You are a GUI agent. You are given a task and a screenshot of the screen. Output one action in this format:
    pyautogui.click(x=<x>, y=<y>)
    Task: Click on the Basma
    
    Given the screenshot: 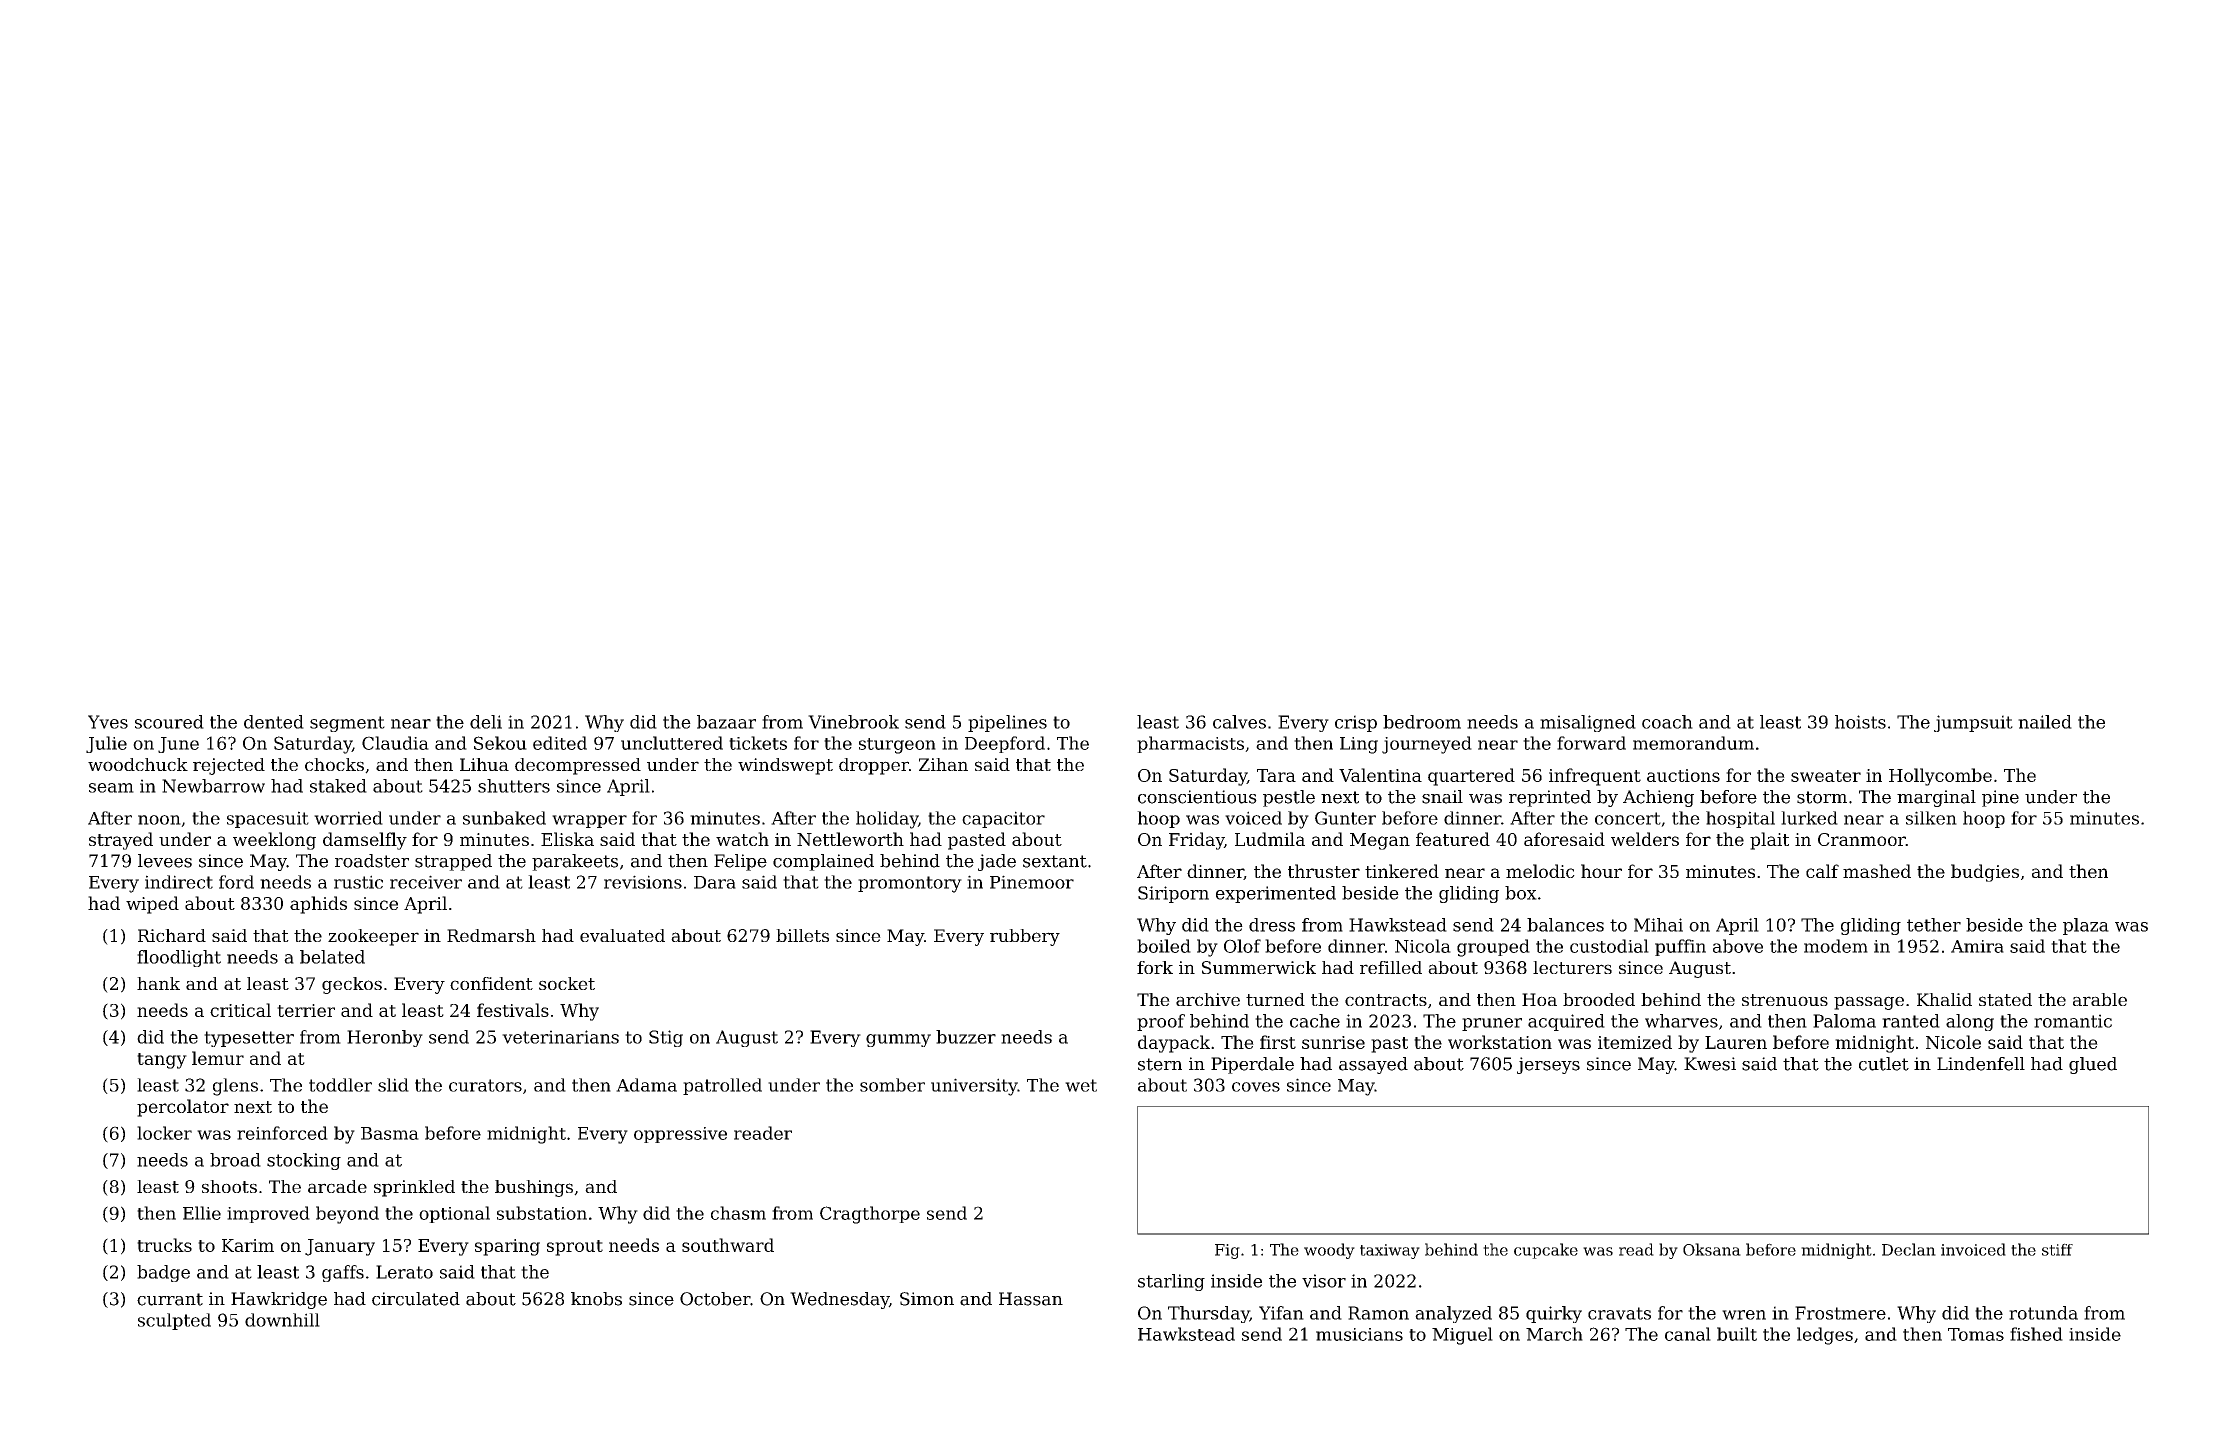 What is the action you would take?
    pyautogui.click(x=390, y=1133)
